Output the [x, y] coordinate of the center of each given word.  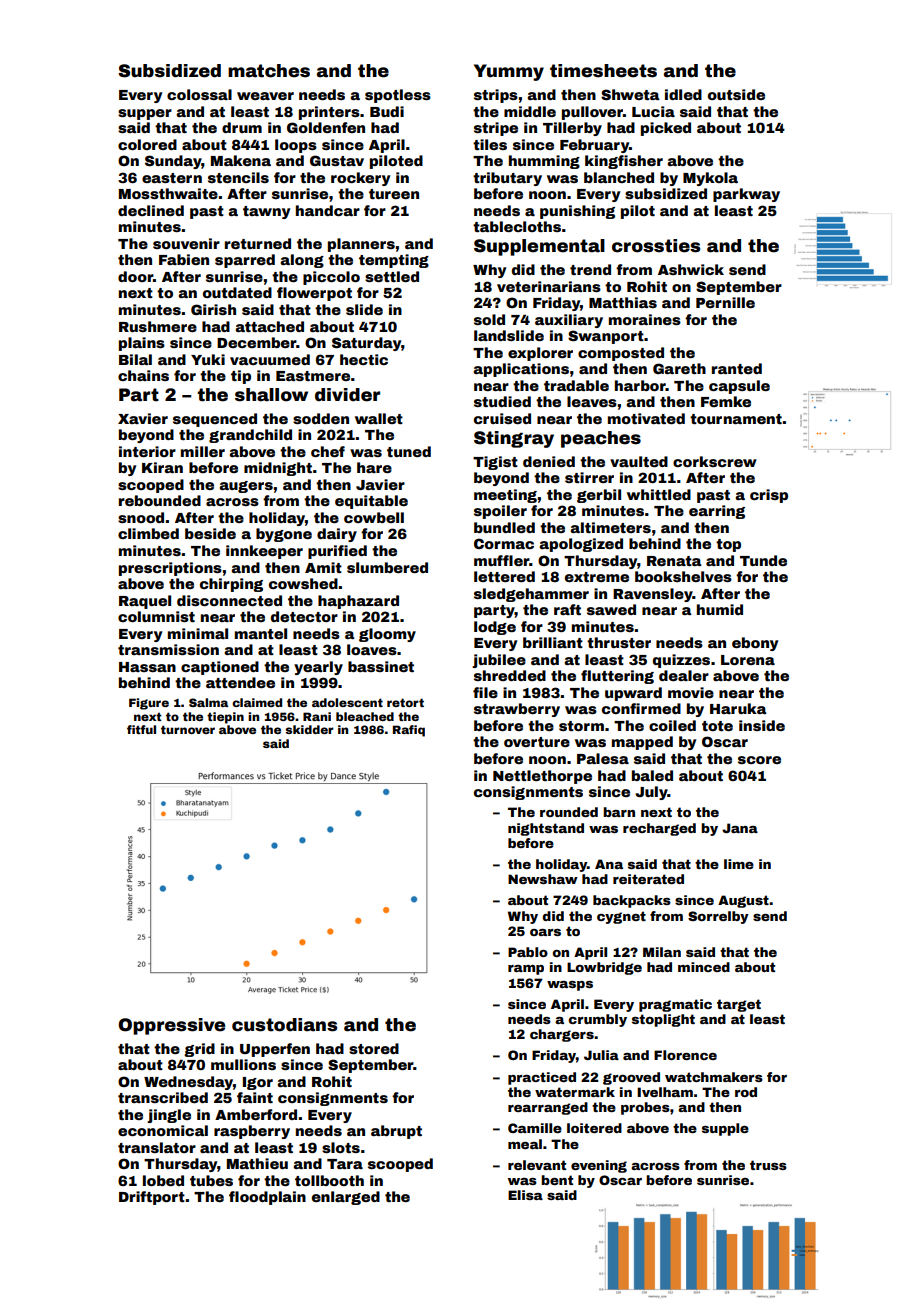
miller [203, 451]
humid [720, 609]
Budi [387, 111]
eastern [172, 178]
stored [374, 1048]
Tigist [495, 463]
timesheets [603, 71]
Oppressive [171, 1026]
